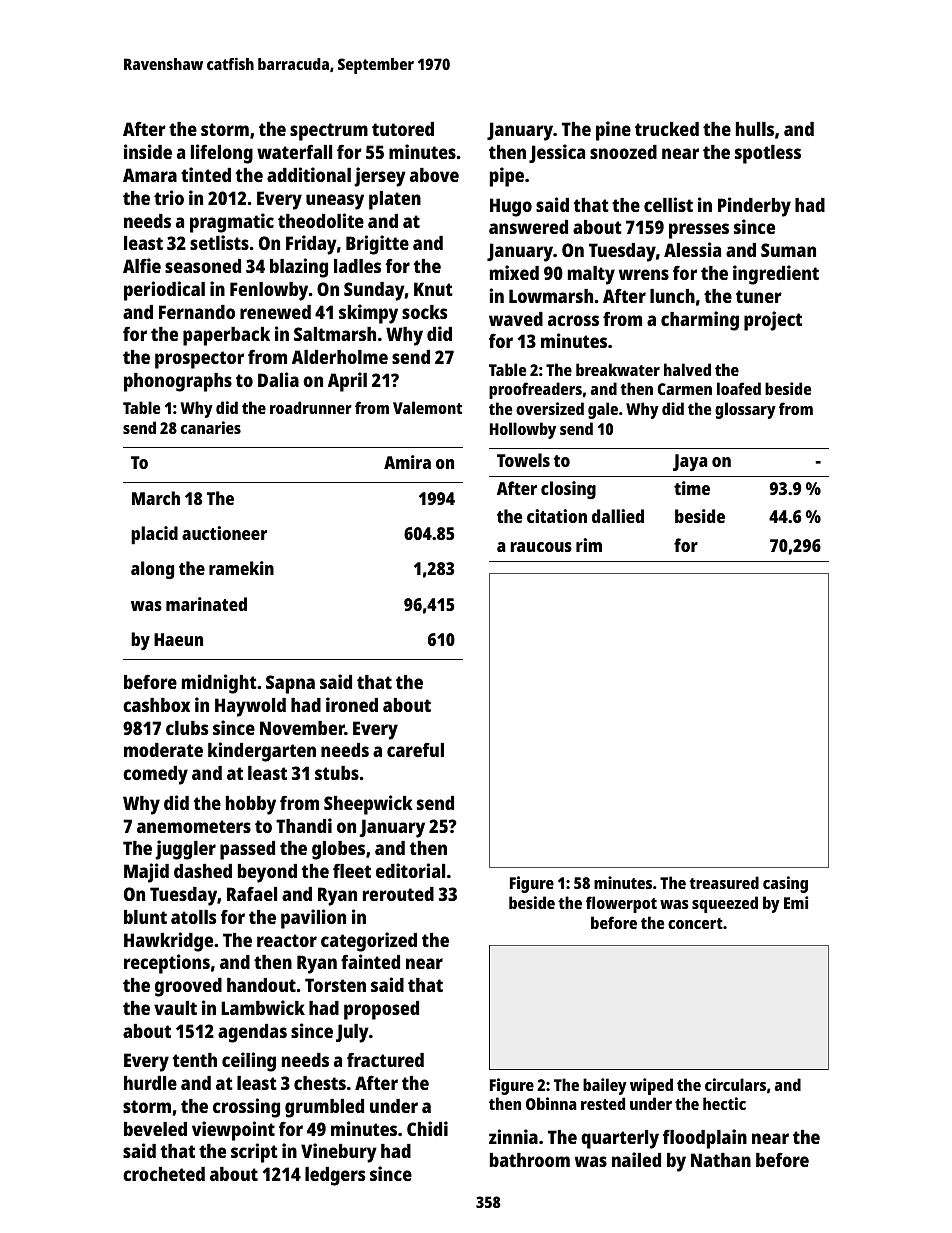 The height and width of the screenshot is (1233, 952). What do you see at coordinates (206, 174) in the screenshot?
I see `tinted` at bounding box center [206, 174].
